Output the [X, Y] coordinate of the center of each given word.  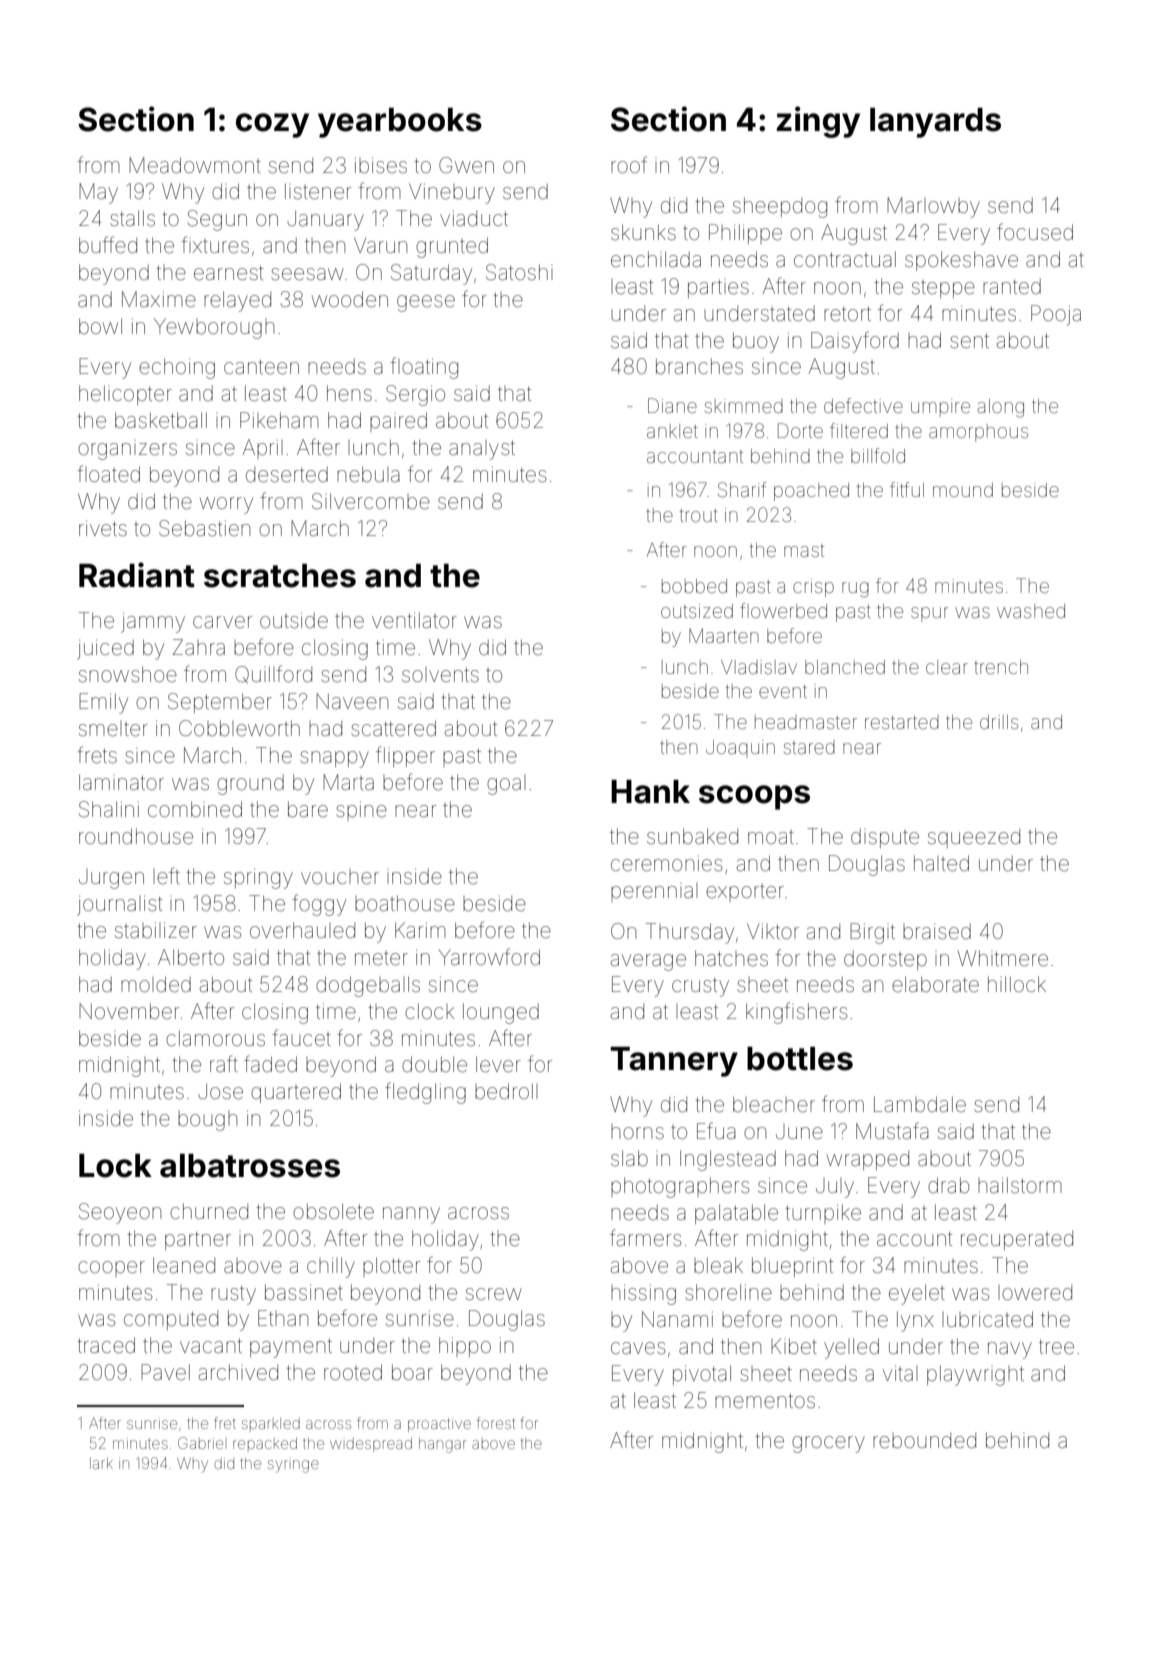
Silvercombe [371, 501]
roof [629, 164]
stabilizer [156, 930]
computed [171, 1320]
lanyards [935, 123]
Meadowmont [195, 165]
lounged [501, 1013]
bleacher [774, 1104]
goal [506, 785]
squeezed [974, 838]
